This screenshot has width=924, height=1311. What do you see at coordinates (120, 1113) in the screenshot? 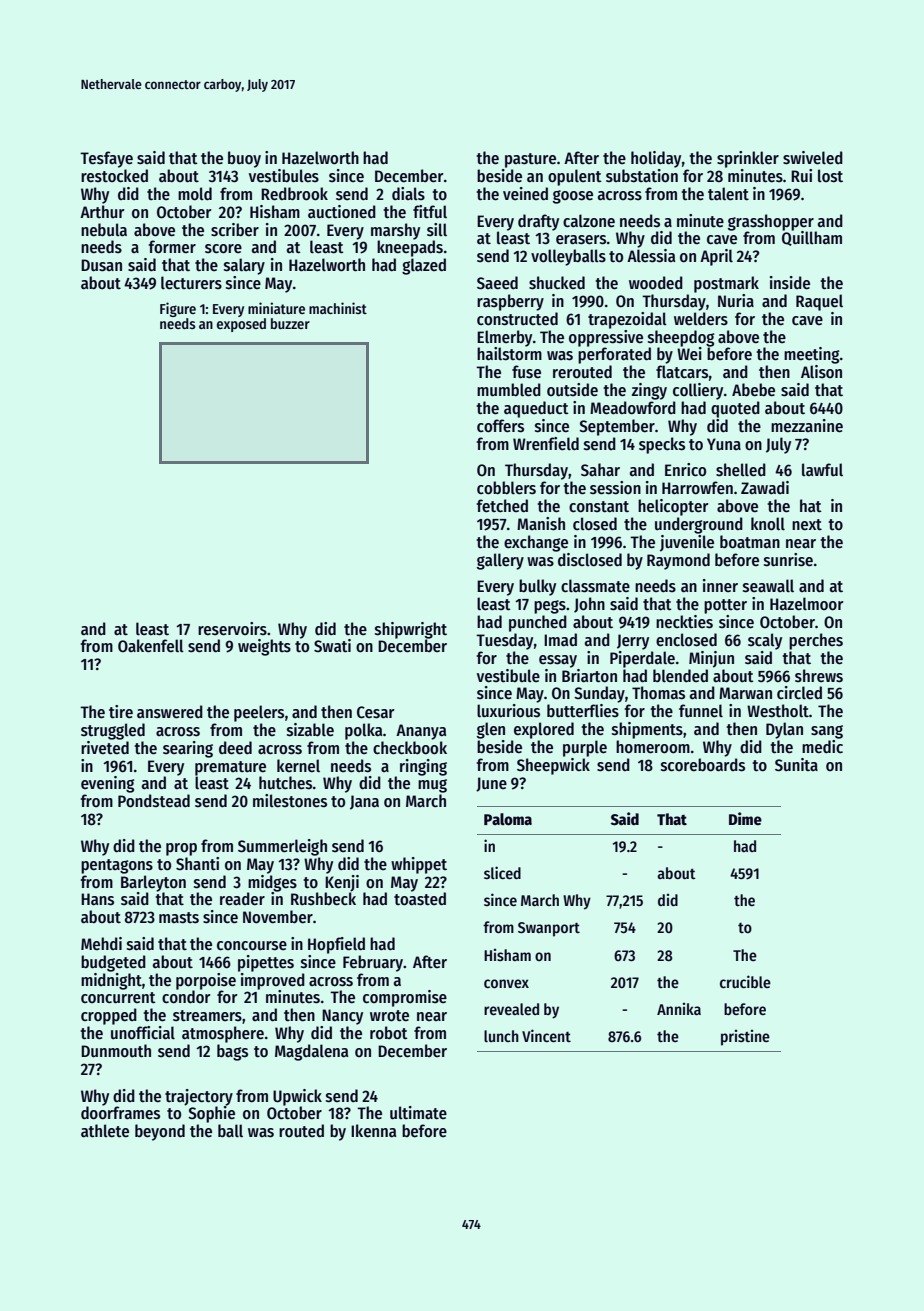
I see `doorframes` at bounding box center [120, 1113].
